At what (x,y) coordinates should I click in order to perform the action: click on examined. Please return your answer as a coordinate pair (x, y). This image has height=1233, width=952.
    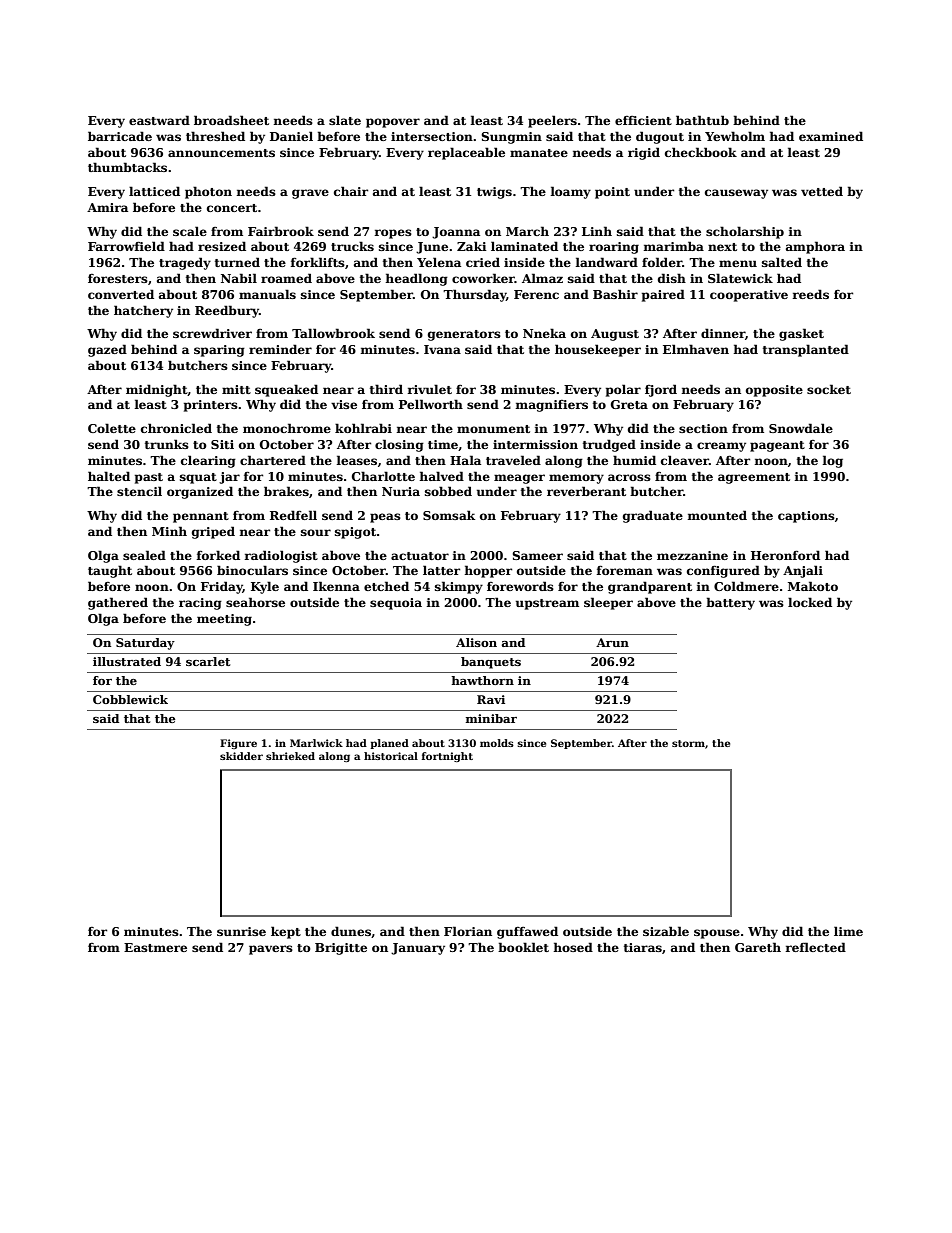
    Looking at the image, I should click on (831, 136).
